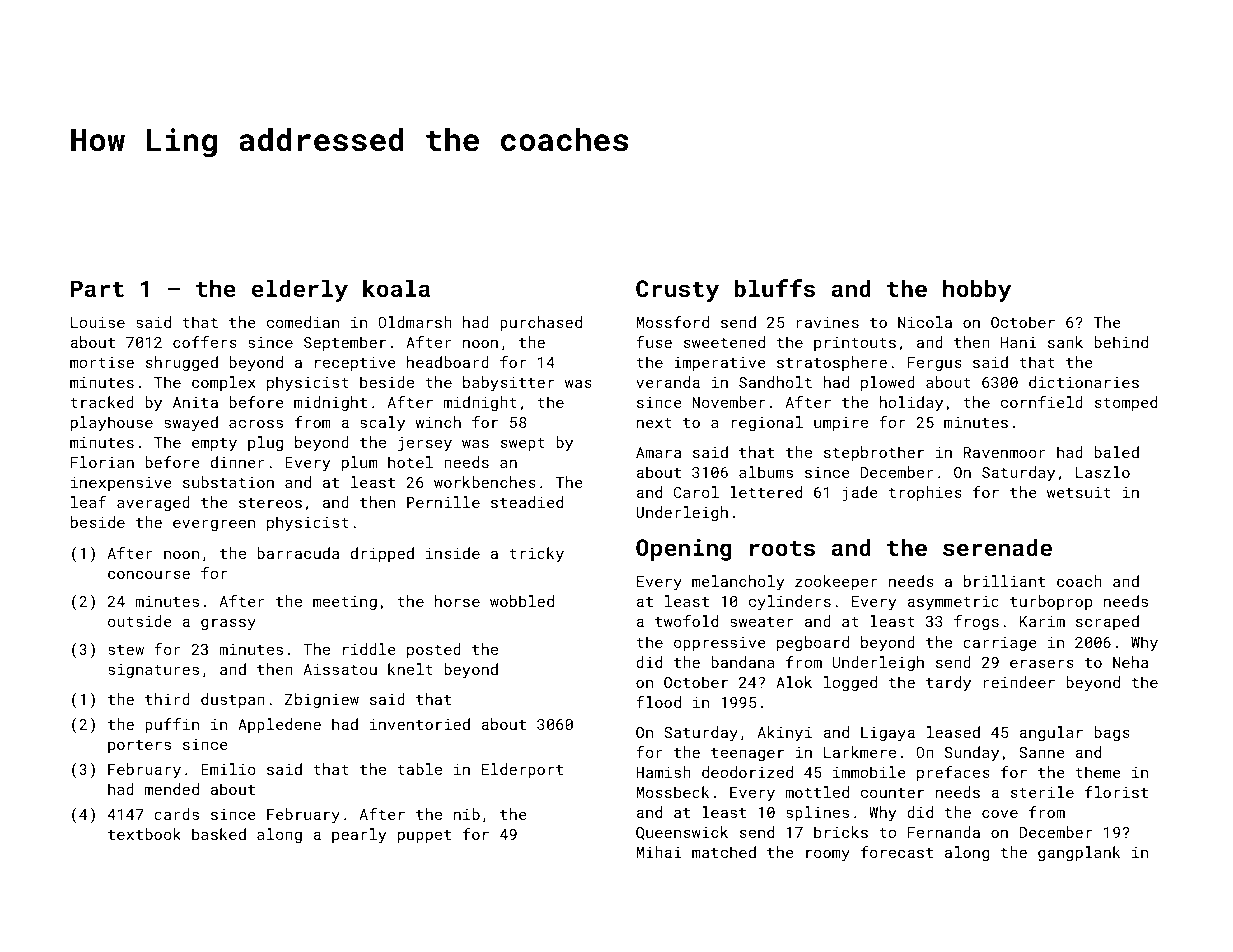 The image size is (1233, 952). Describe the element at coordinates (1051, 602) in the image. I see `turboprop` at that location.
